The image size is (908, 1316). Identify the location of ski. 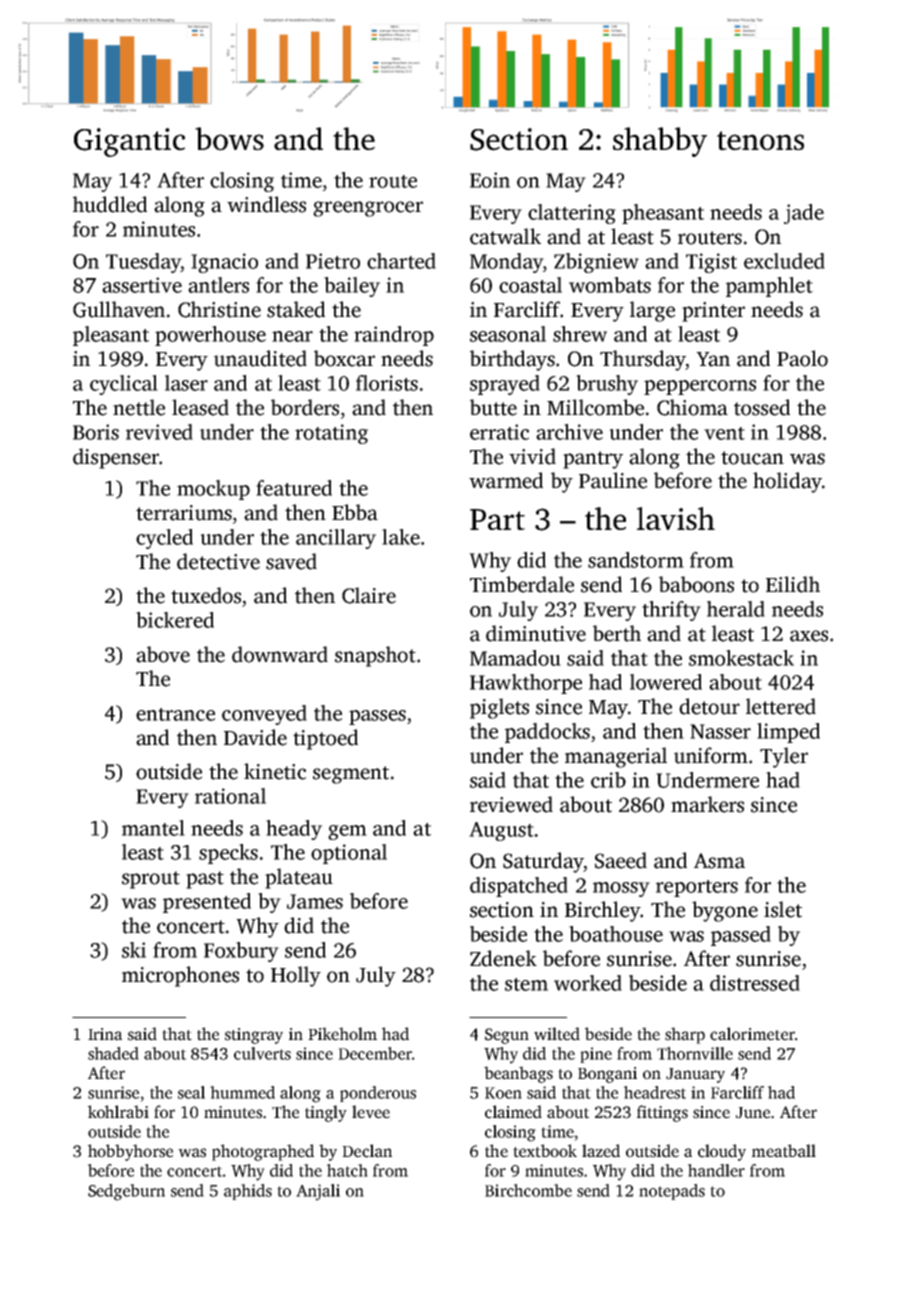
(134, 950).
